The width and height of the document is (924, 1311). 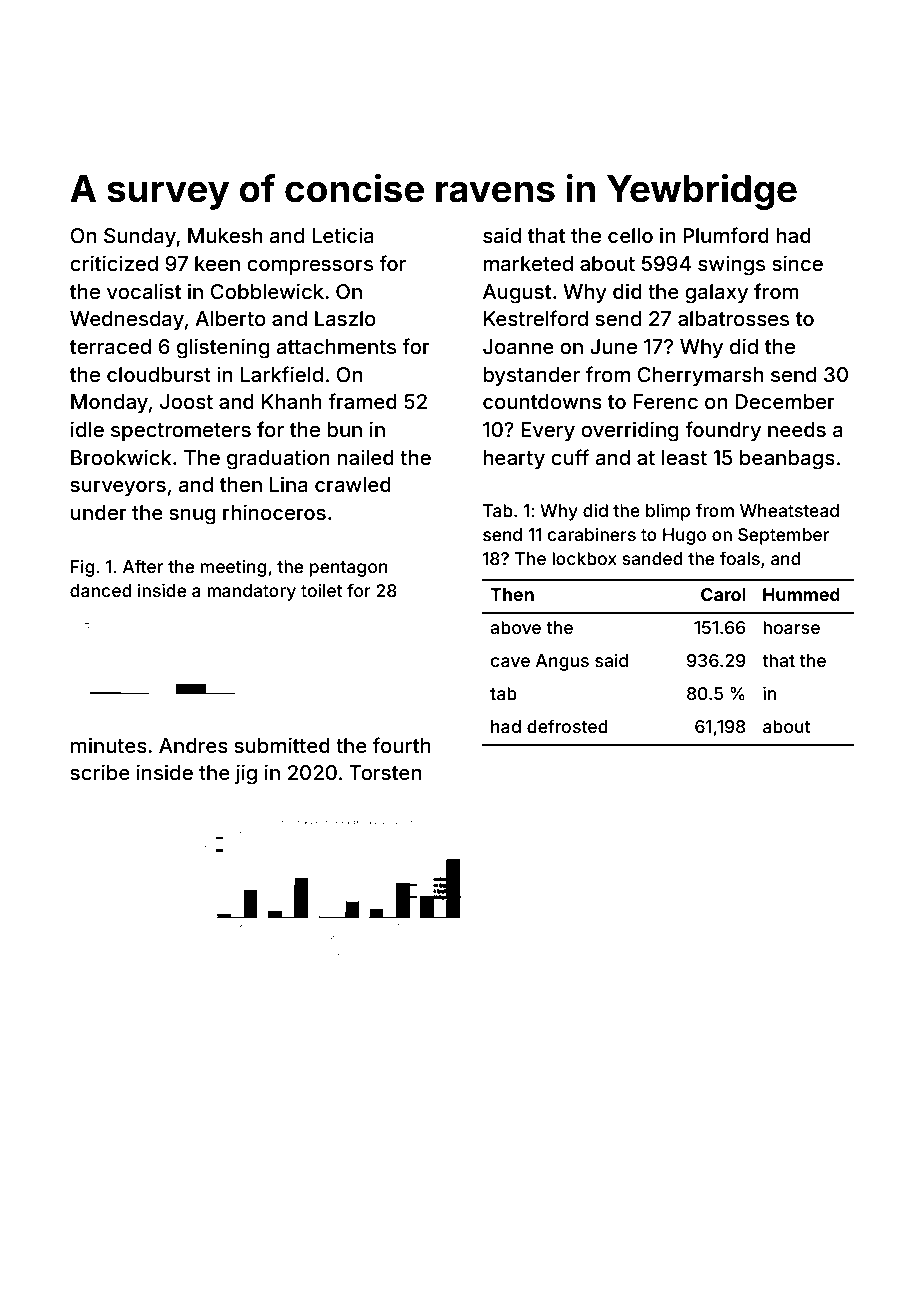 What do you see at coordinates (192, 516) in the document?
I see `snug` at bounding box center [192, 516].
